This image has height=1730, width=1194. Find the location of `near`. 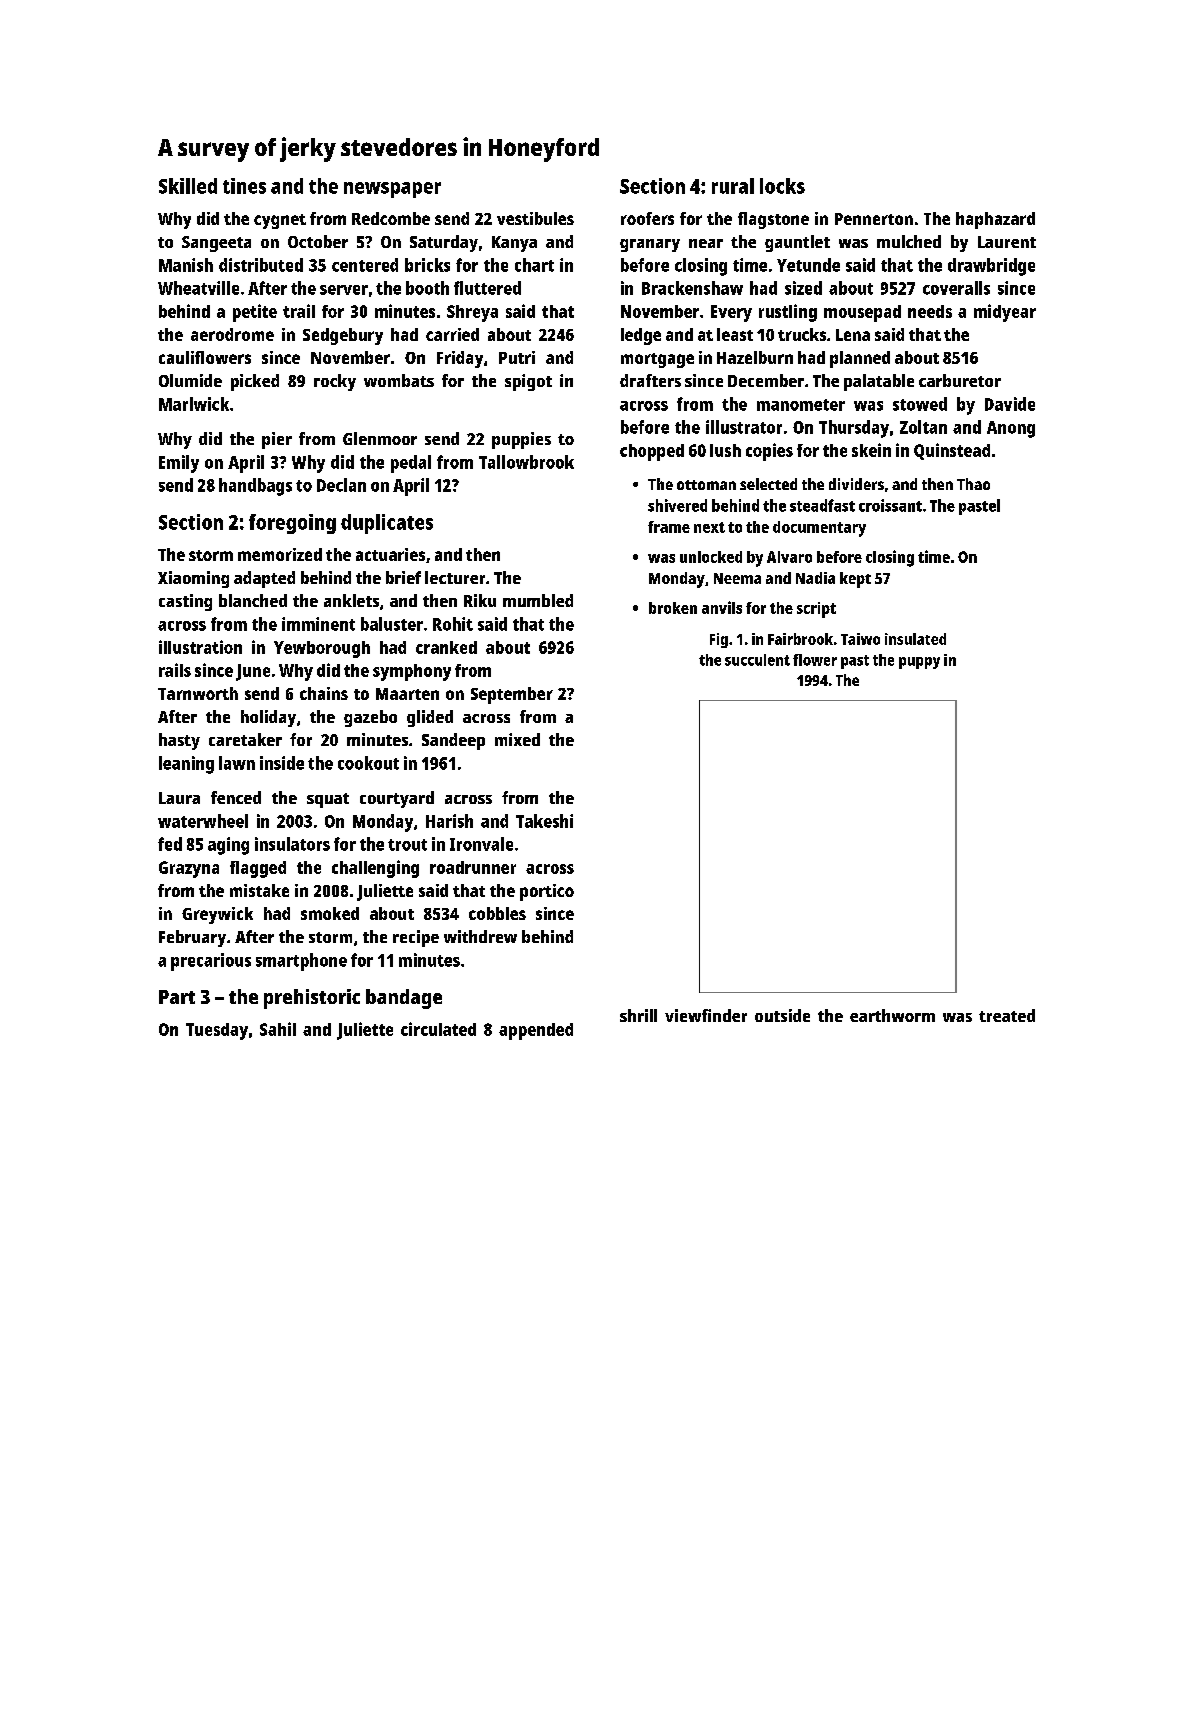

near is located at coordinates (706, 243).
